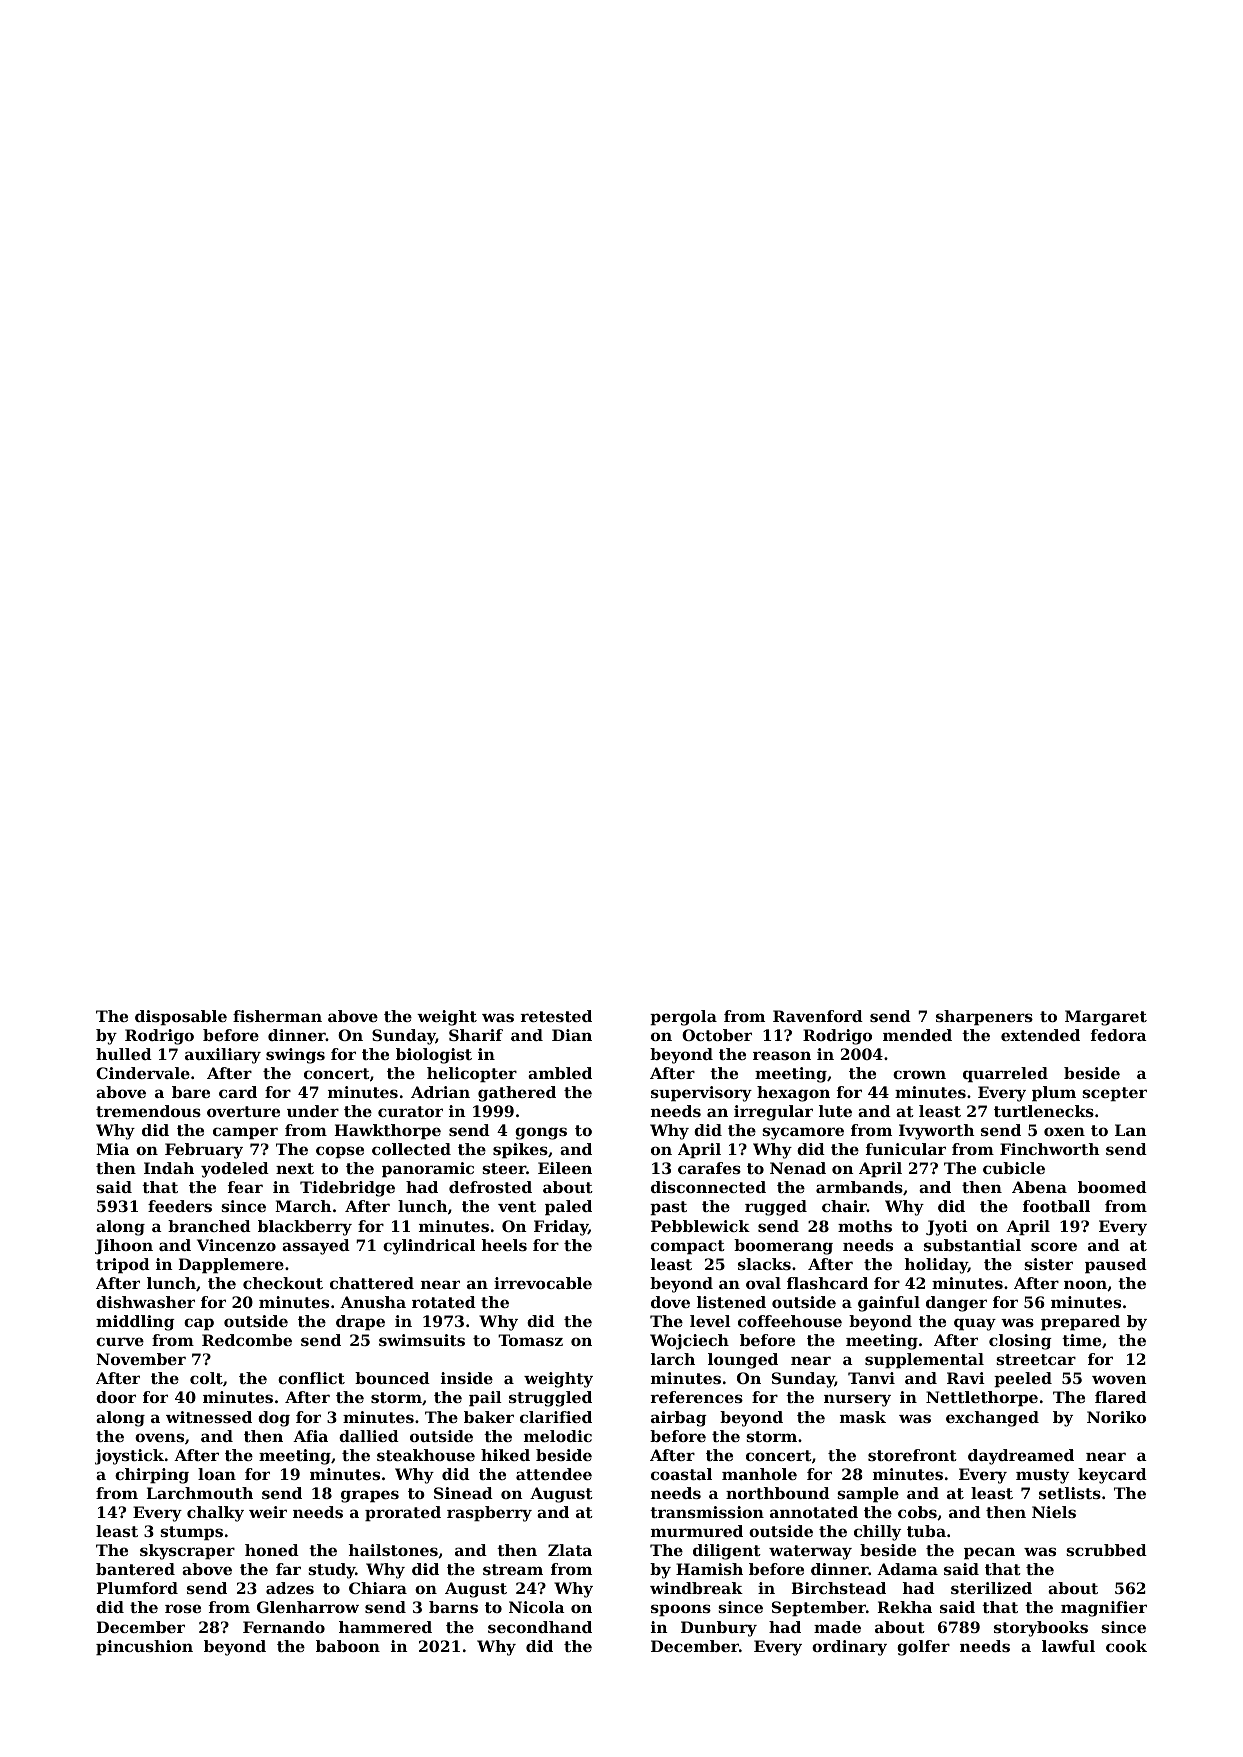 The image size is (1243, 1757). What do you see at coordinates (489, 1417) in the screenshot?
I see `baker` at bounding box center [489, 1417].
